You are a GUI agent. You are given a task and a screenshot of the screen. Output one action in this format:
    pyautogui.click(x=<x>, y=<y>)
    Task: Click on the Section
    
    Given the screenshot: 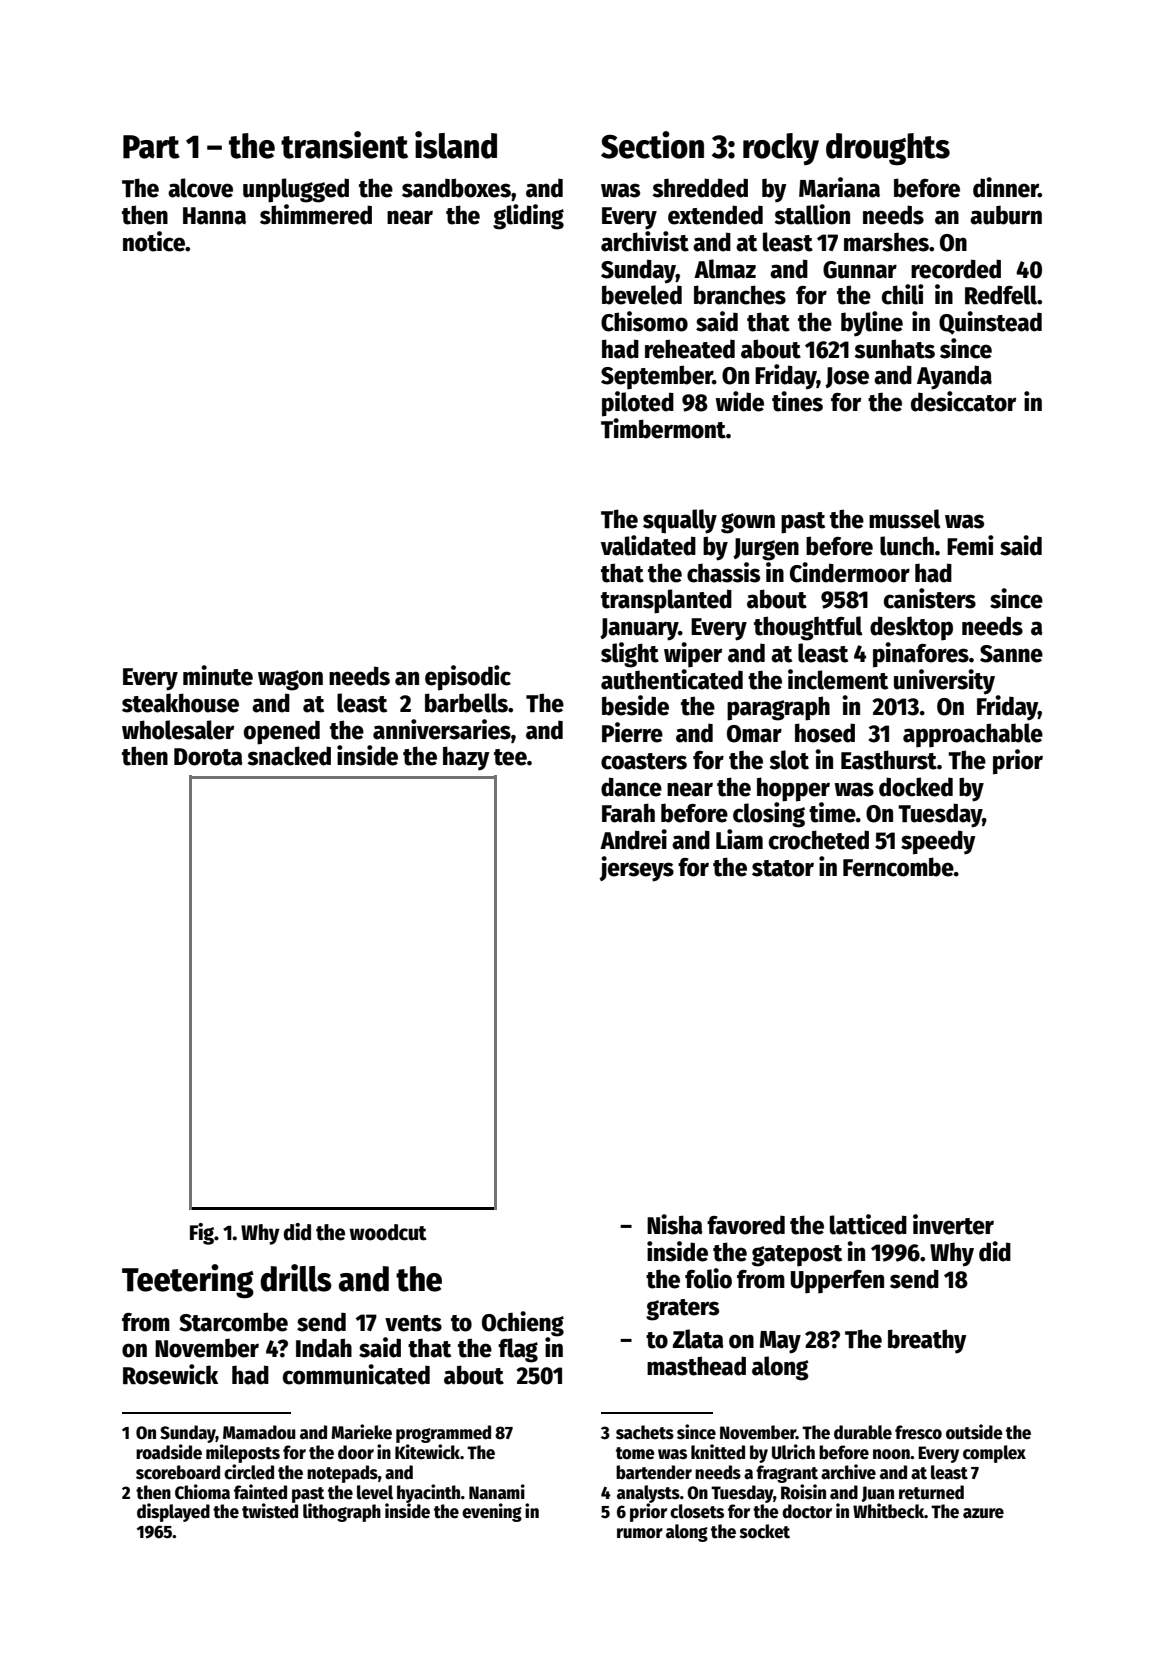 What is the action you would take?
    pyautogui.click(x=652, y=145)
